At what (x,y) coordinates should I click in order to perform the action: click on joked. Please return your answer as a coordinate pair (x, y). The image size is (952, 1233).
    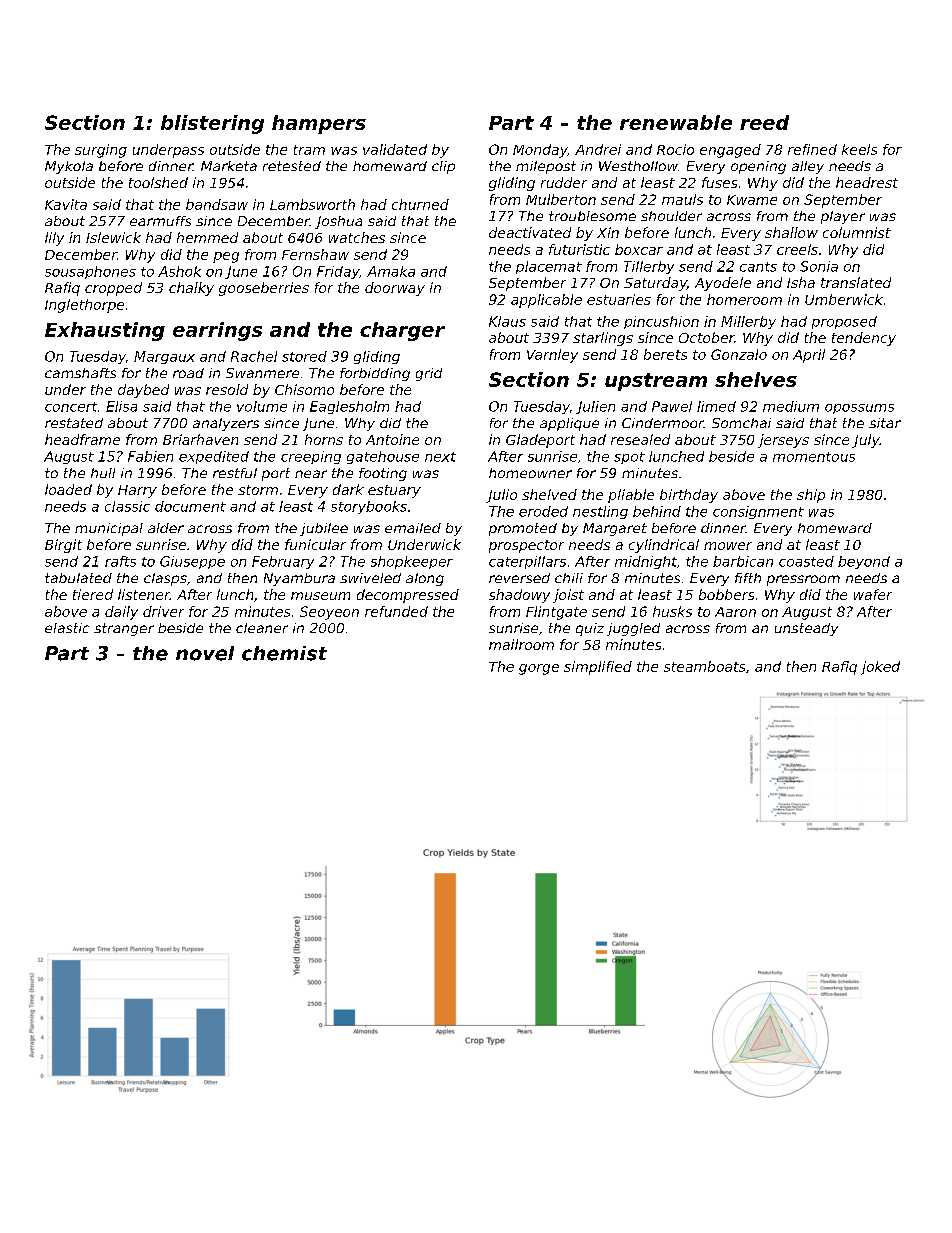
    Looking at the image, I should click on (880, 668).
